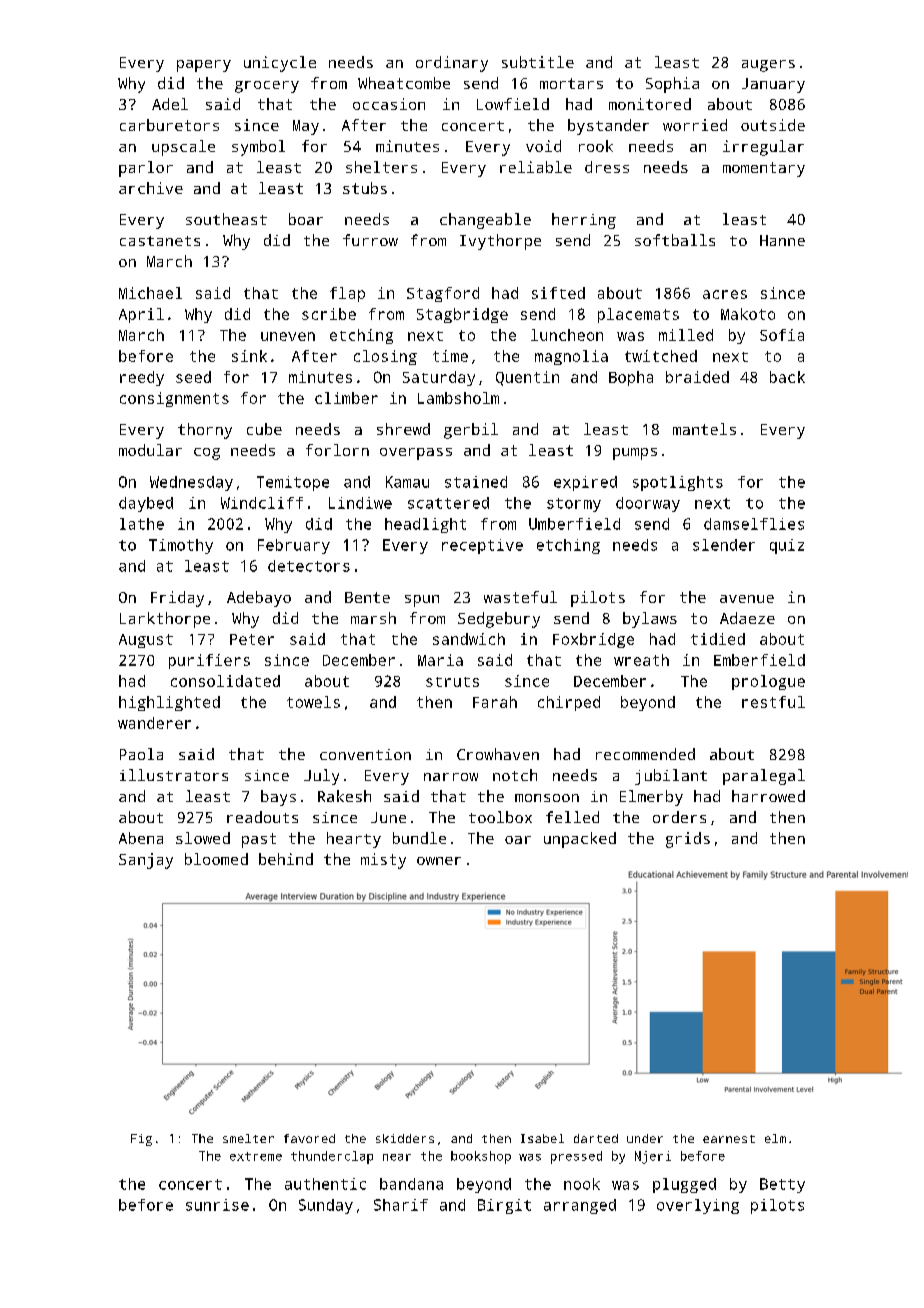 The height and width of the screenshot is (1308, 924). Describe the element at coordinates (154, 723) in the screenshot. I see `wanderer` at that location.
